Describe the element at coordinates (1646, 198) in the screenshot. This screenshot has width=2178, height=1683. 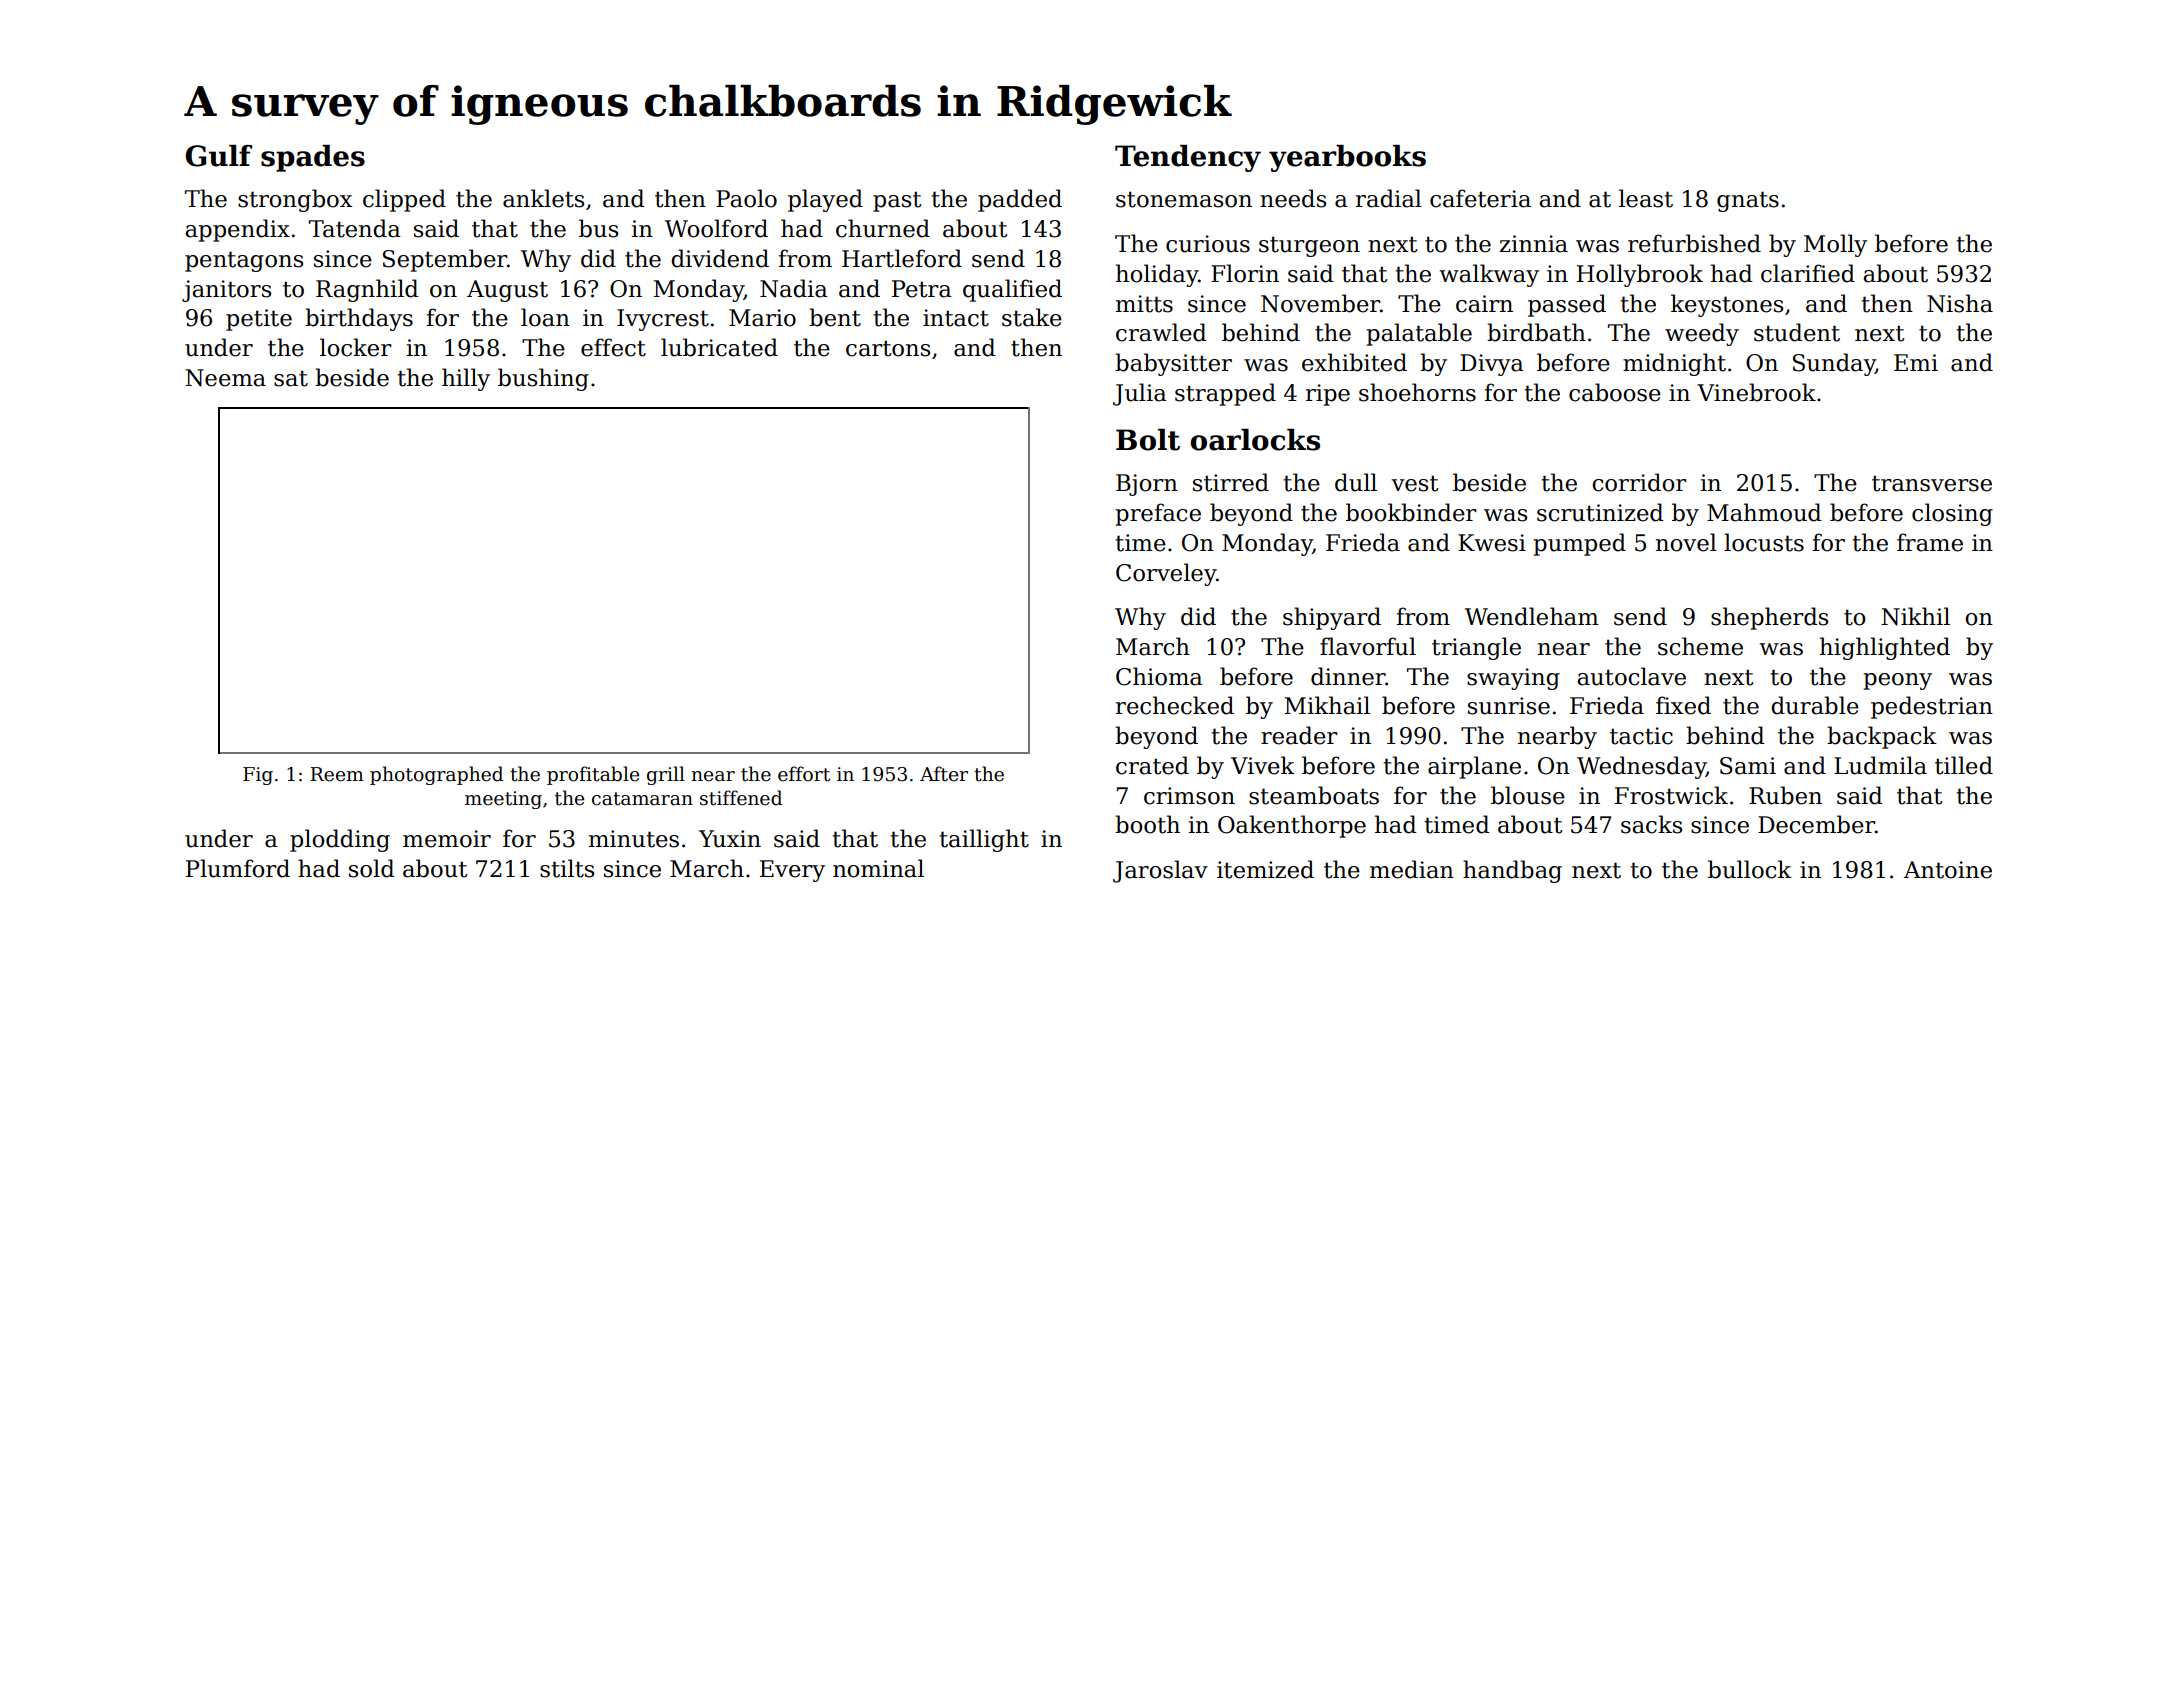
I see `least` at that location.
